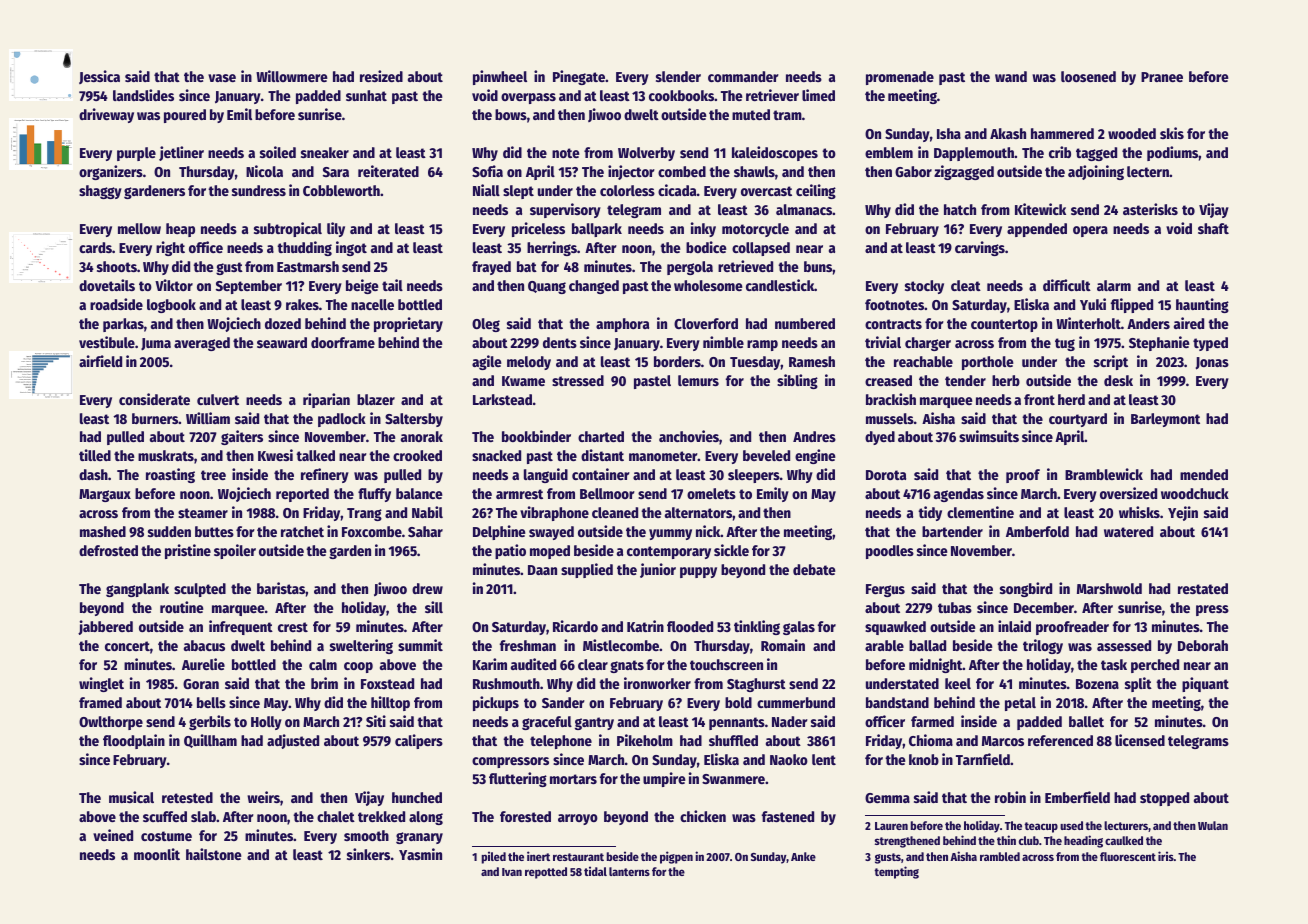  Describe the element at coordinates (500, 77) in the screenshot. I see `pinwheel` at that location.
